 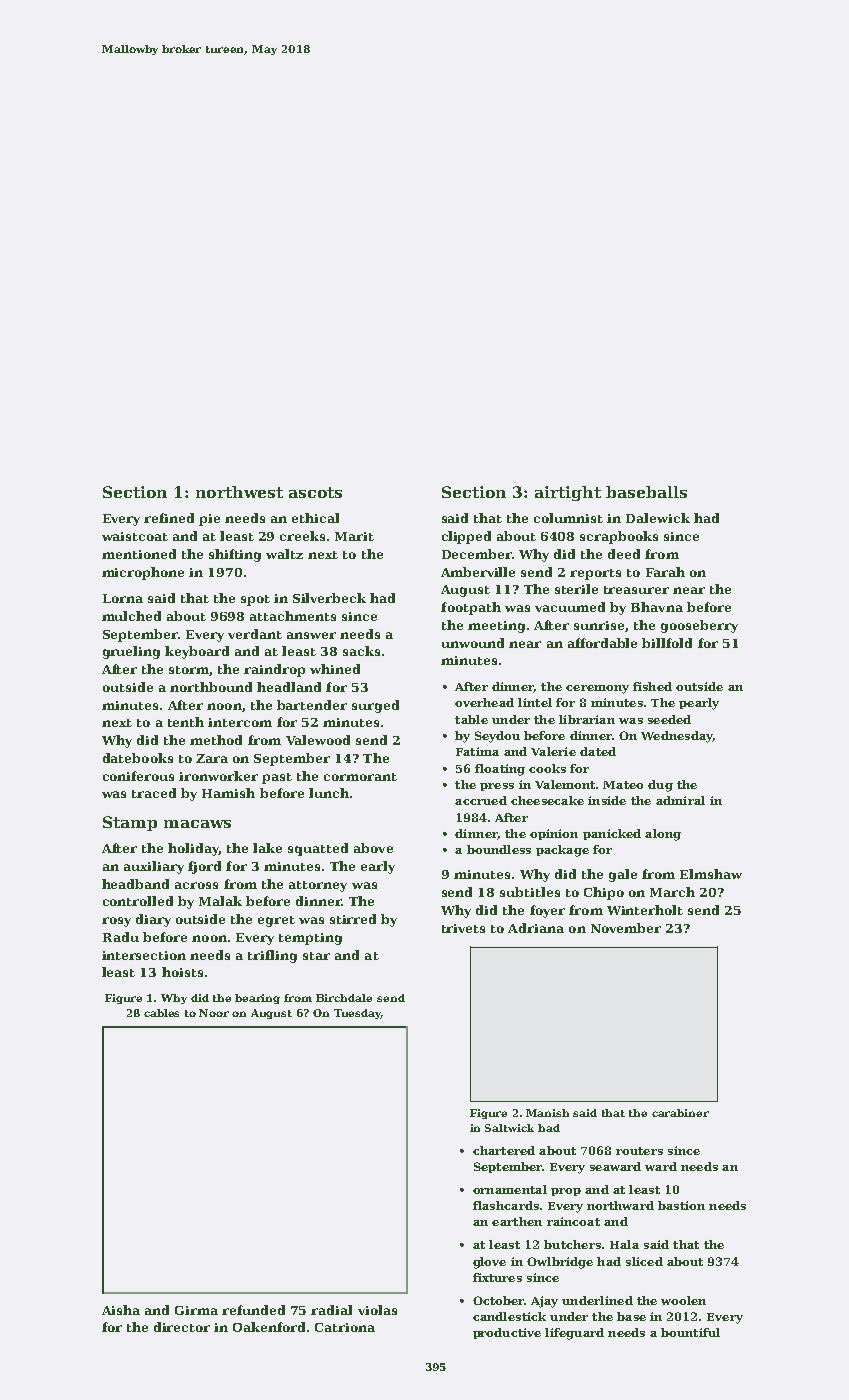 I want to click on spot, so click(x=255, y=600).
